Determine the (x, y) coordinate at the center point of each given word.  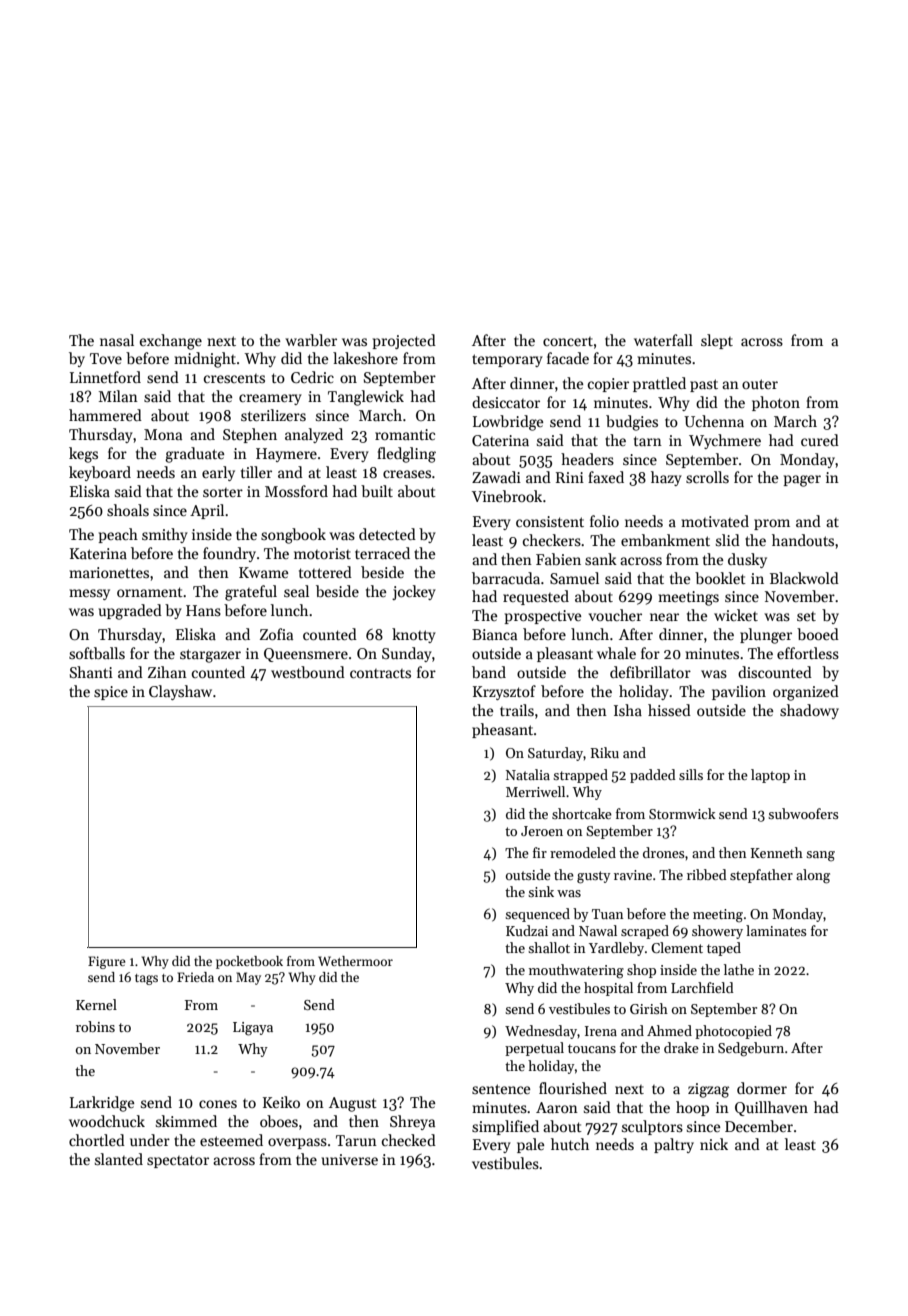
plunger (766, 636)
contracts (380, 673)
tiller (256, 472)
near (664, 617)
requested (536, 597)
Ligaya (253, 1029)
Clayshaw (180, 692)
